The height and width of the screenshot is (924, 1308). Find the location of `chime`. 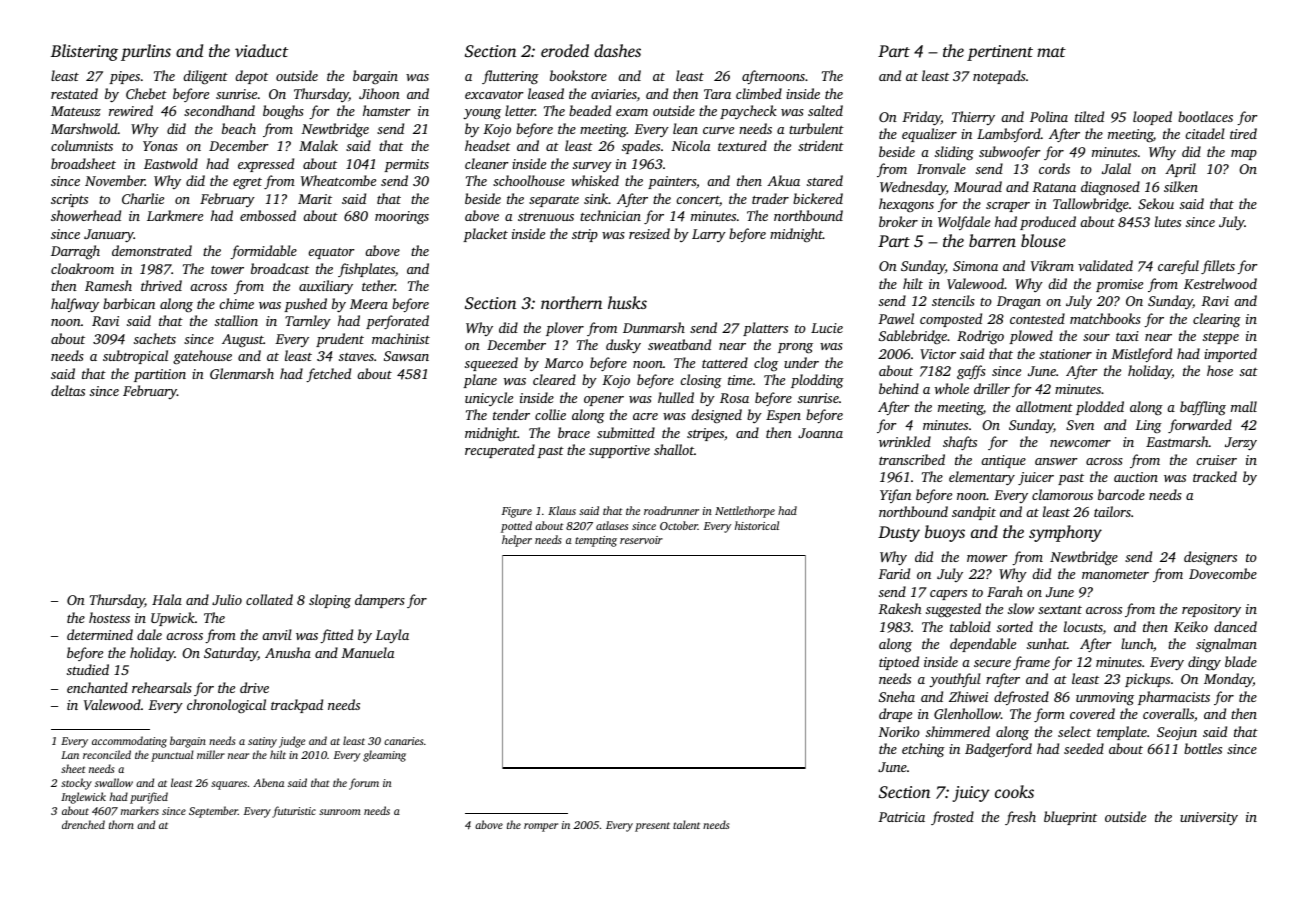

chime is located at coordinates (236, 303).
